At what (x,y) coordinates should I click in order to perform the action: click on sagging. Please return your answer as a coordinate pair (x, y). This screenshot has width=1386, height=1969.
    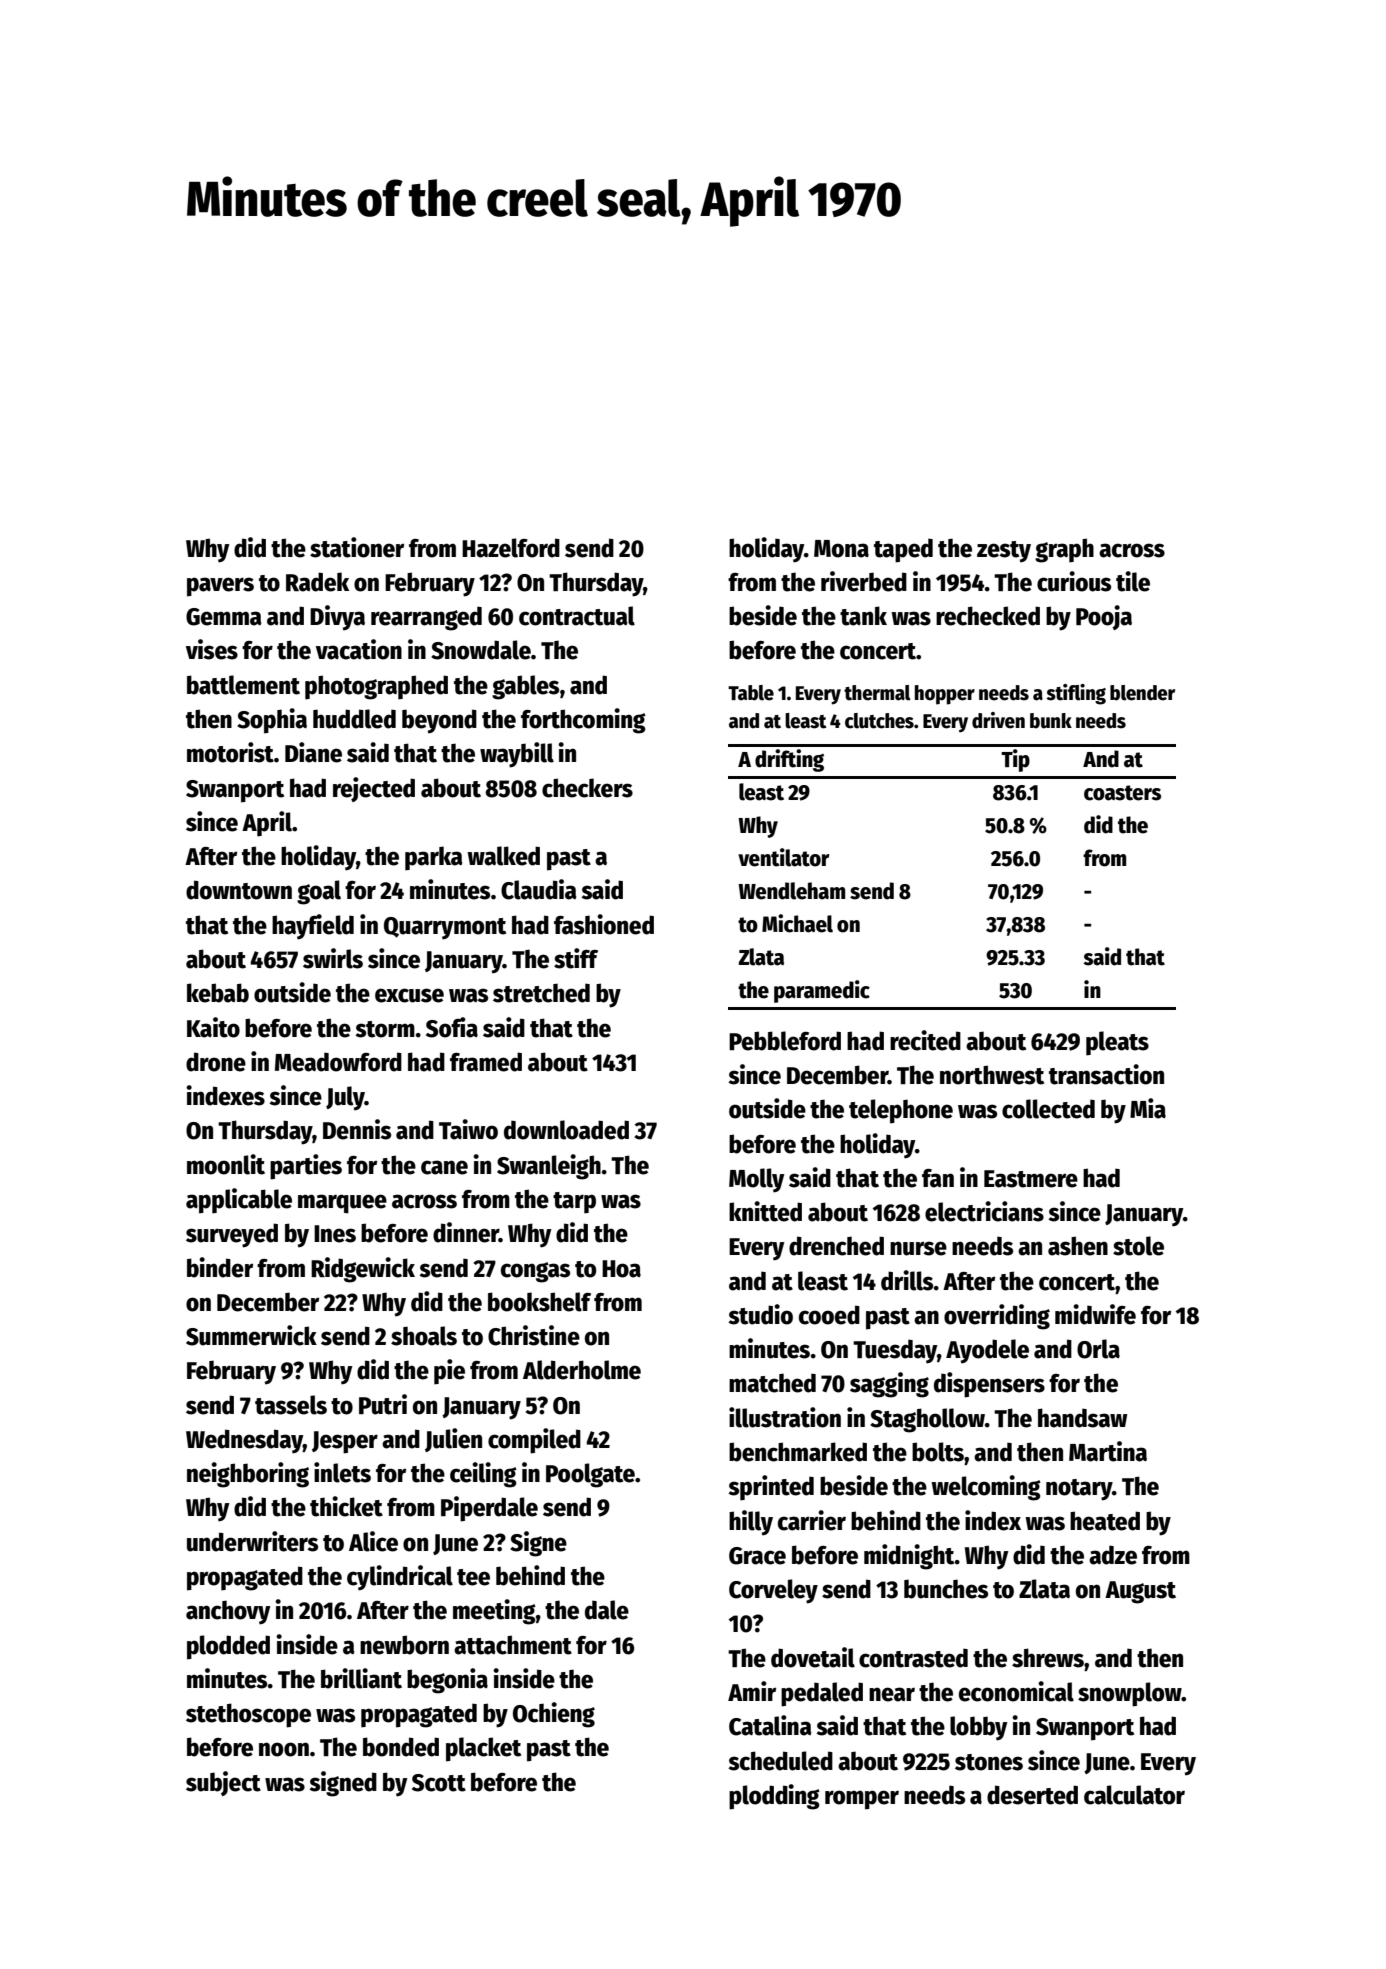
    Looking at the image, I should click on (889, 1385).
